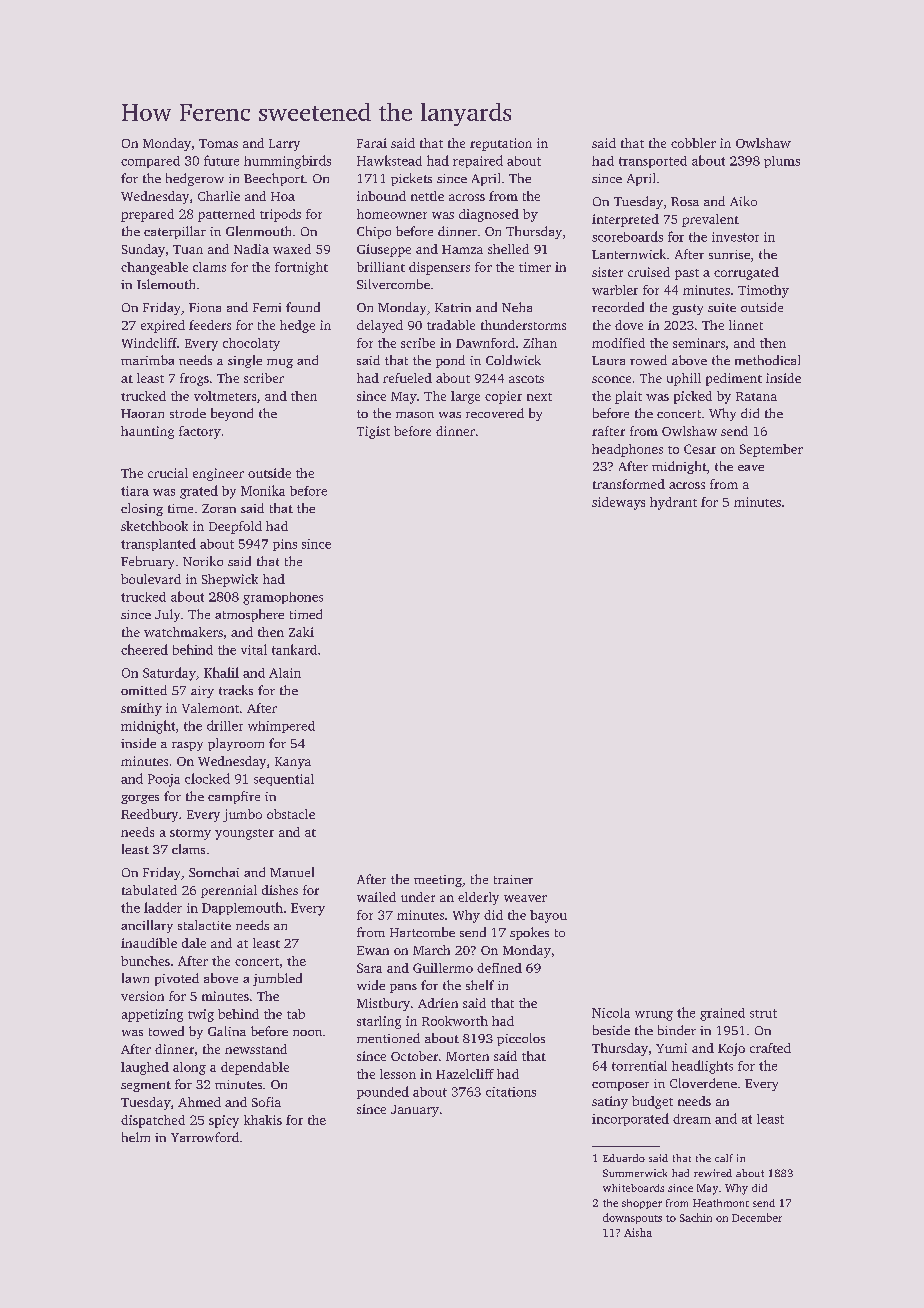 This screenshot has height=1308, width=924. I want to click on hydrant, so click(673, 503).
